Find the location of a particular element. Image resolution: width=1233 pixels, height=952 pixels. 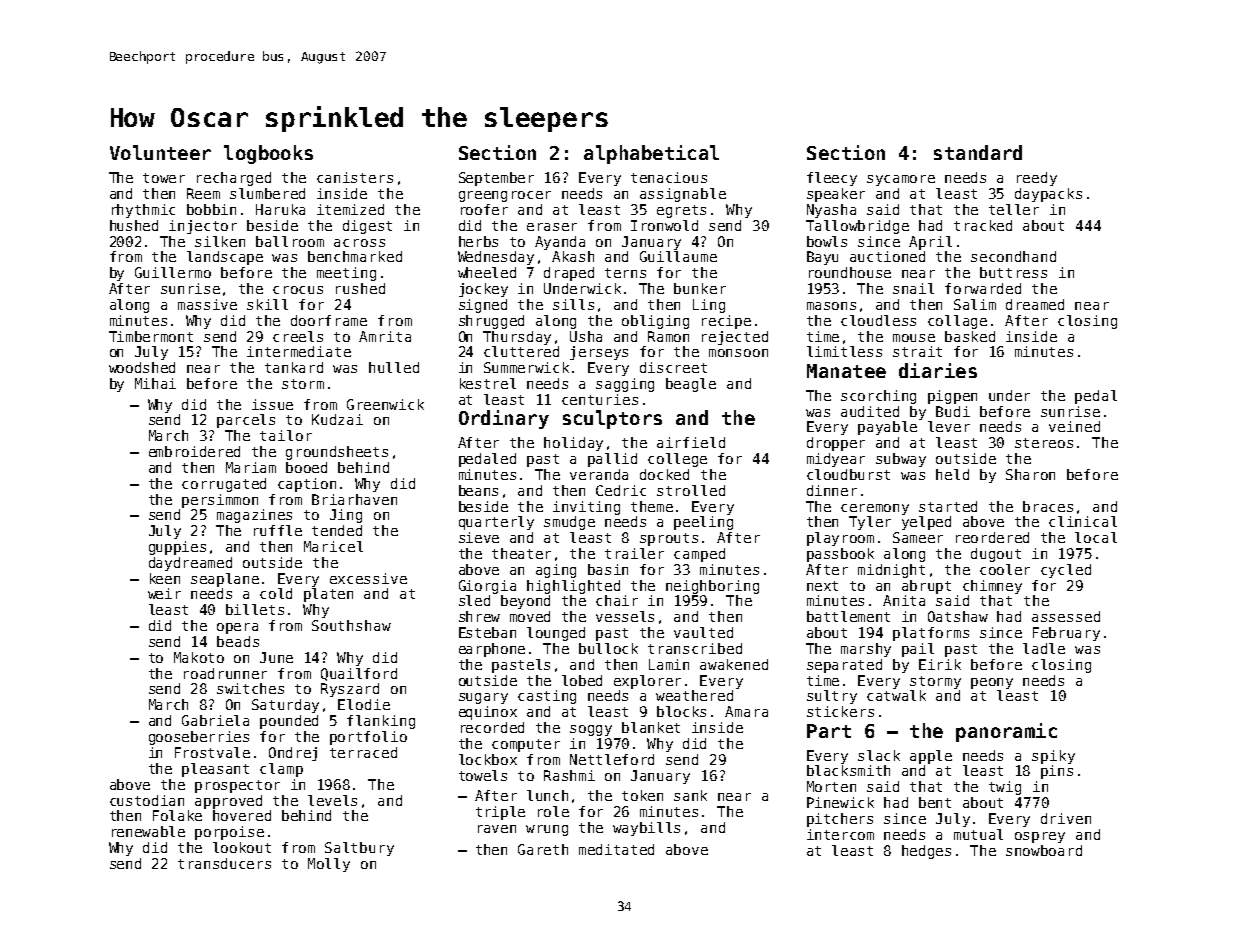

strait is located at coordinates (917, 351).
